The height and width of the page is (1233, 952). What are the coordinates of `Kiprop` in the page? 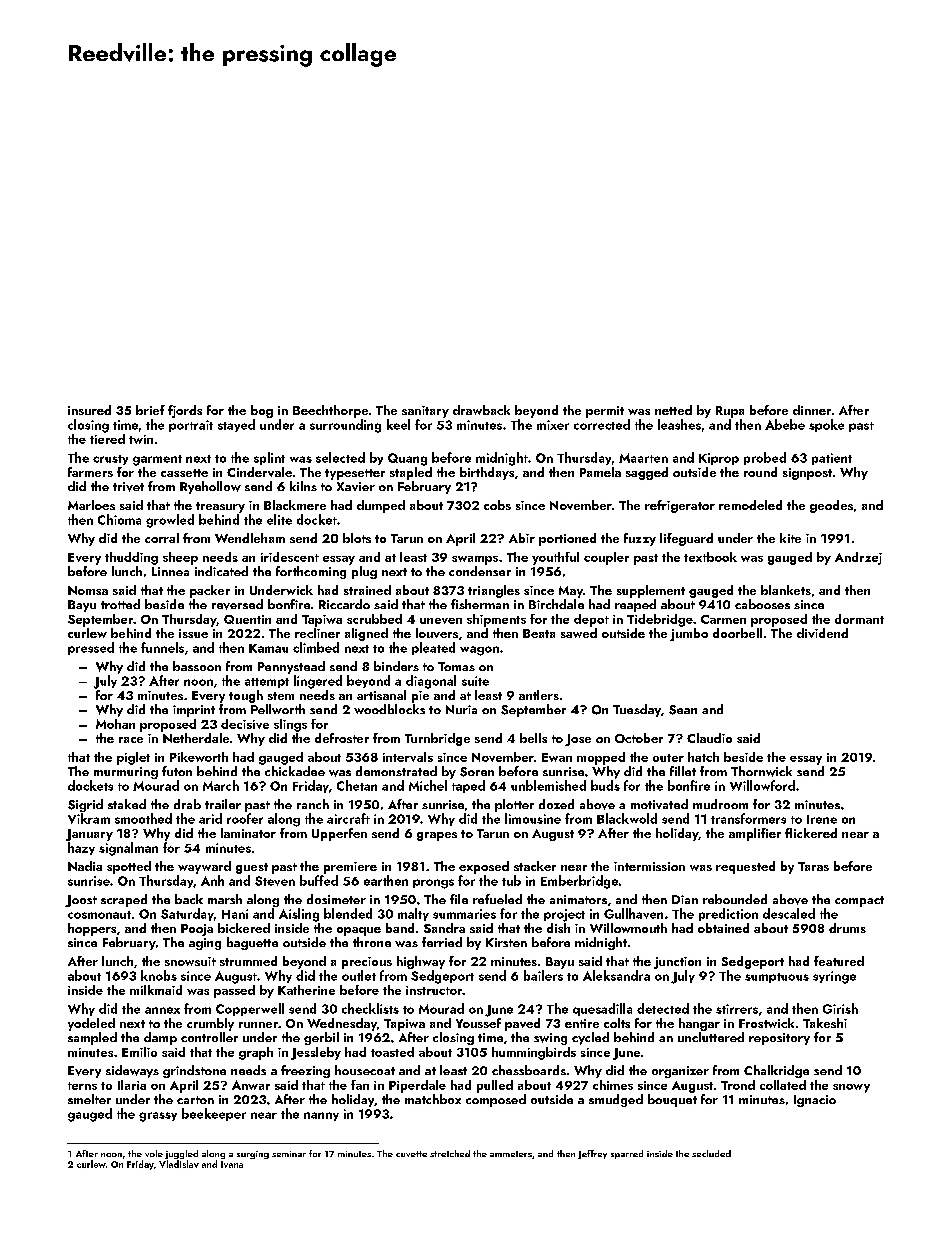 It's located at (719, 459).
